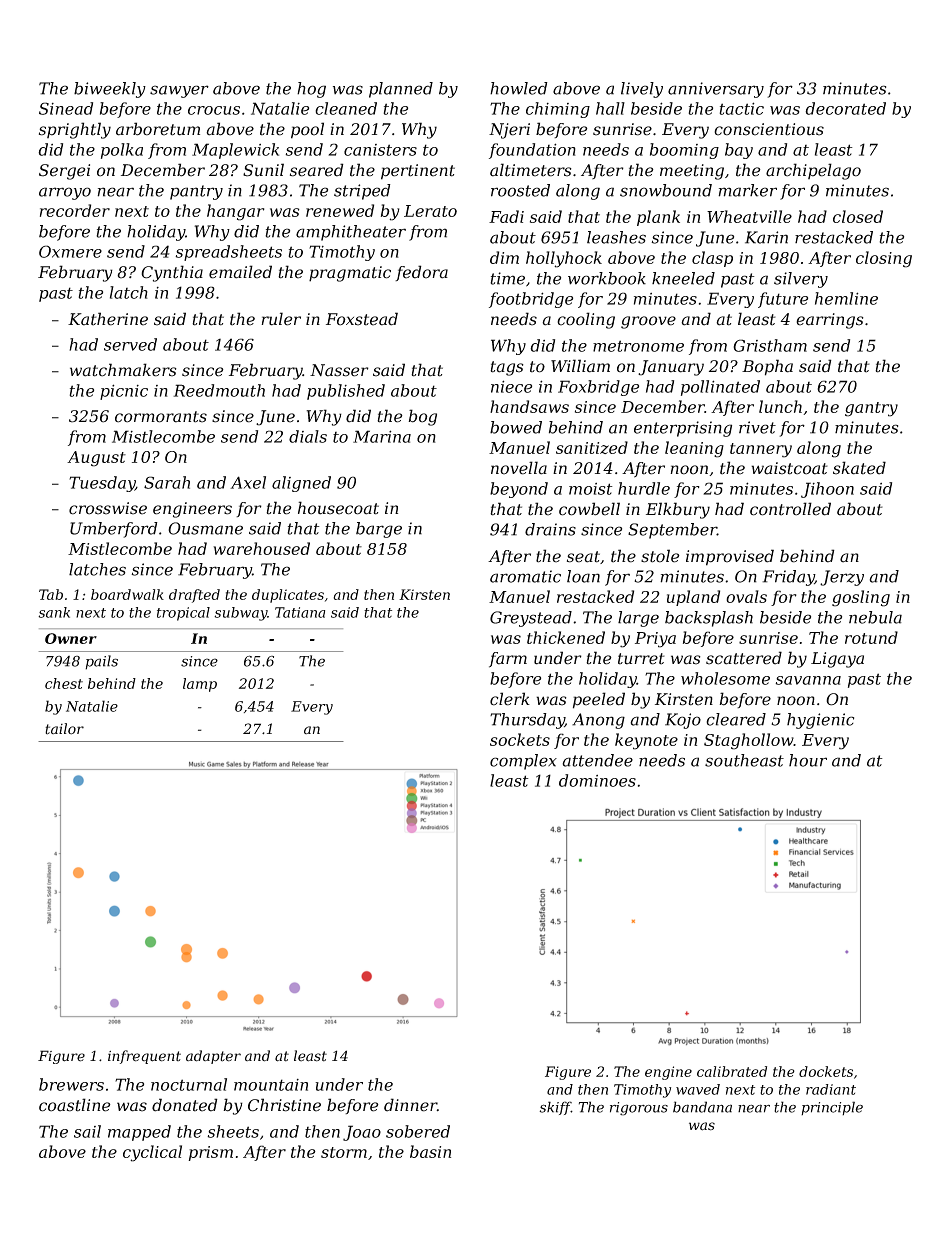 The width and height of the page is (952, 1233). Describe the element at coordinates (736, 719) in the page. I see `cleared` at that location.
